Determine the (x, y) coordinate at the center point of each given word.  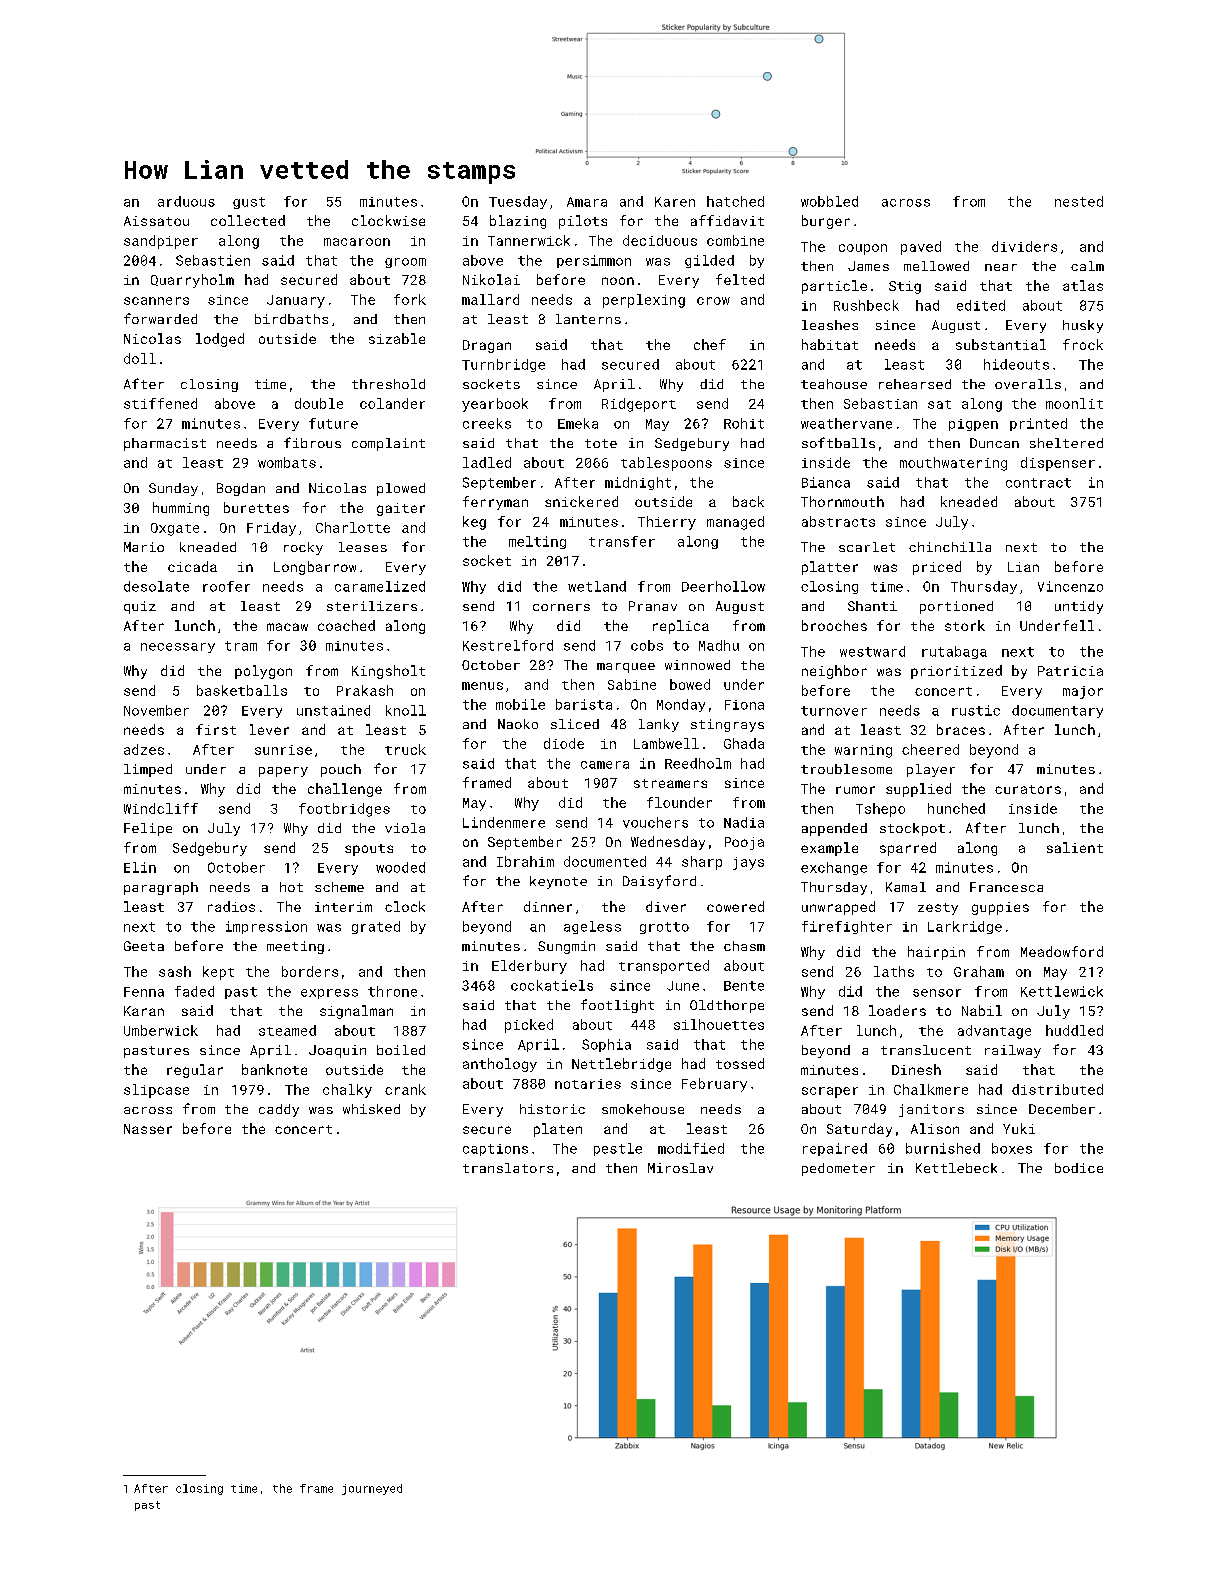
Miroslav (680, 1168)
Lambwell (666, 743)
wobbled (829, 201)
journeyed (372, 1489)
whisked (371, 1109)
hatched (735, 201)
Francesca (1006, 887)
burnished (943, 1148)
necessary (178, 648)
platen (558, 1130)
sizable (397, 338)
